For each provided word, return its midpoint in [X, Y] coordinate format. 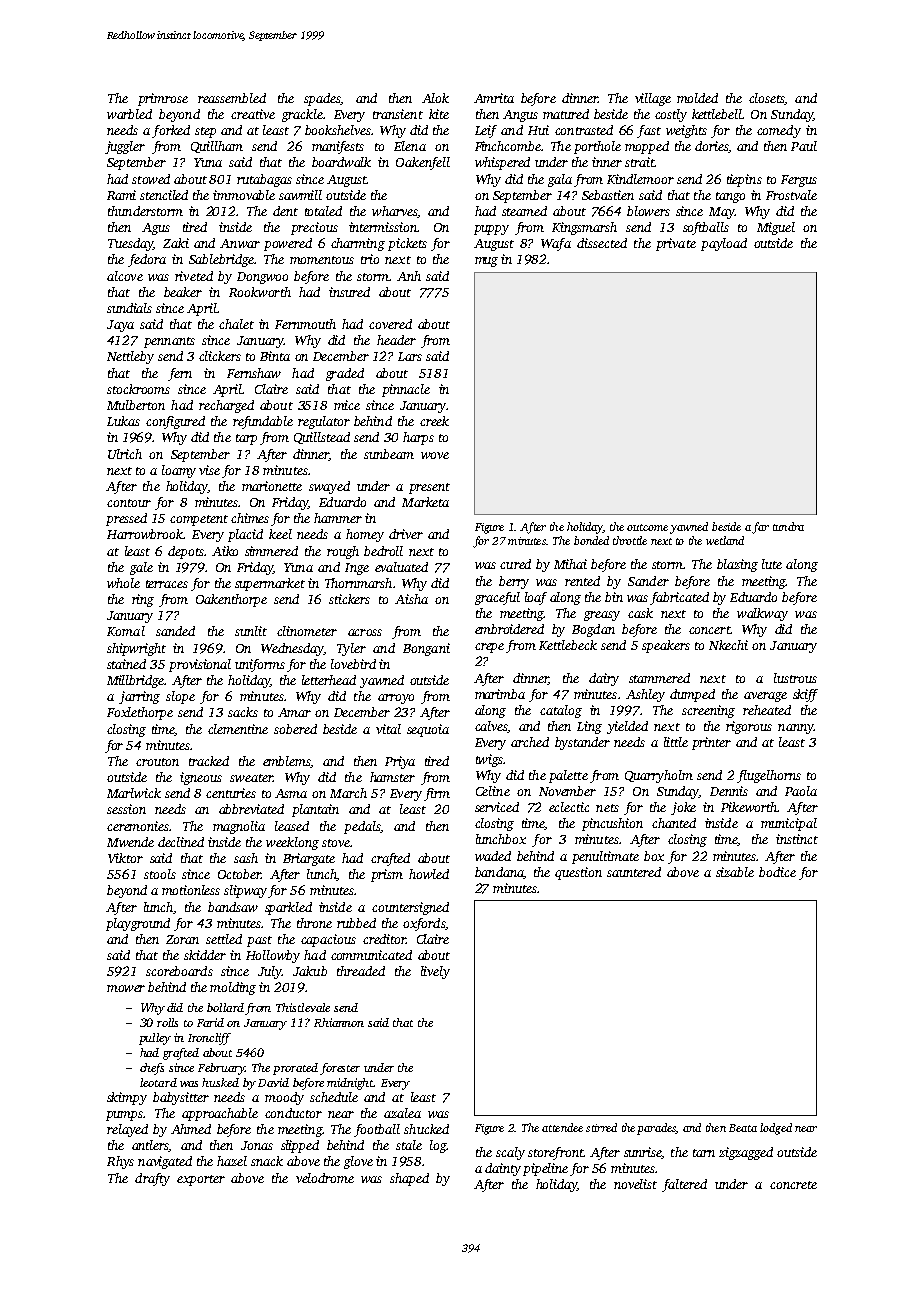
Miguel [776, 228]
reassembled [232, 98]
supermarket [270, 584]
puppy [491, 230]
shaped [409, 1179]
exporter [201, 1180]
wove [435, 455]
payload [724, 244]
